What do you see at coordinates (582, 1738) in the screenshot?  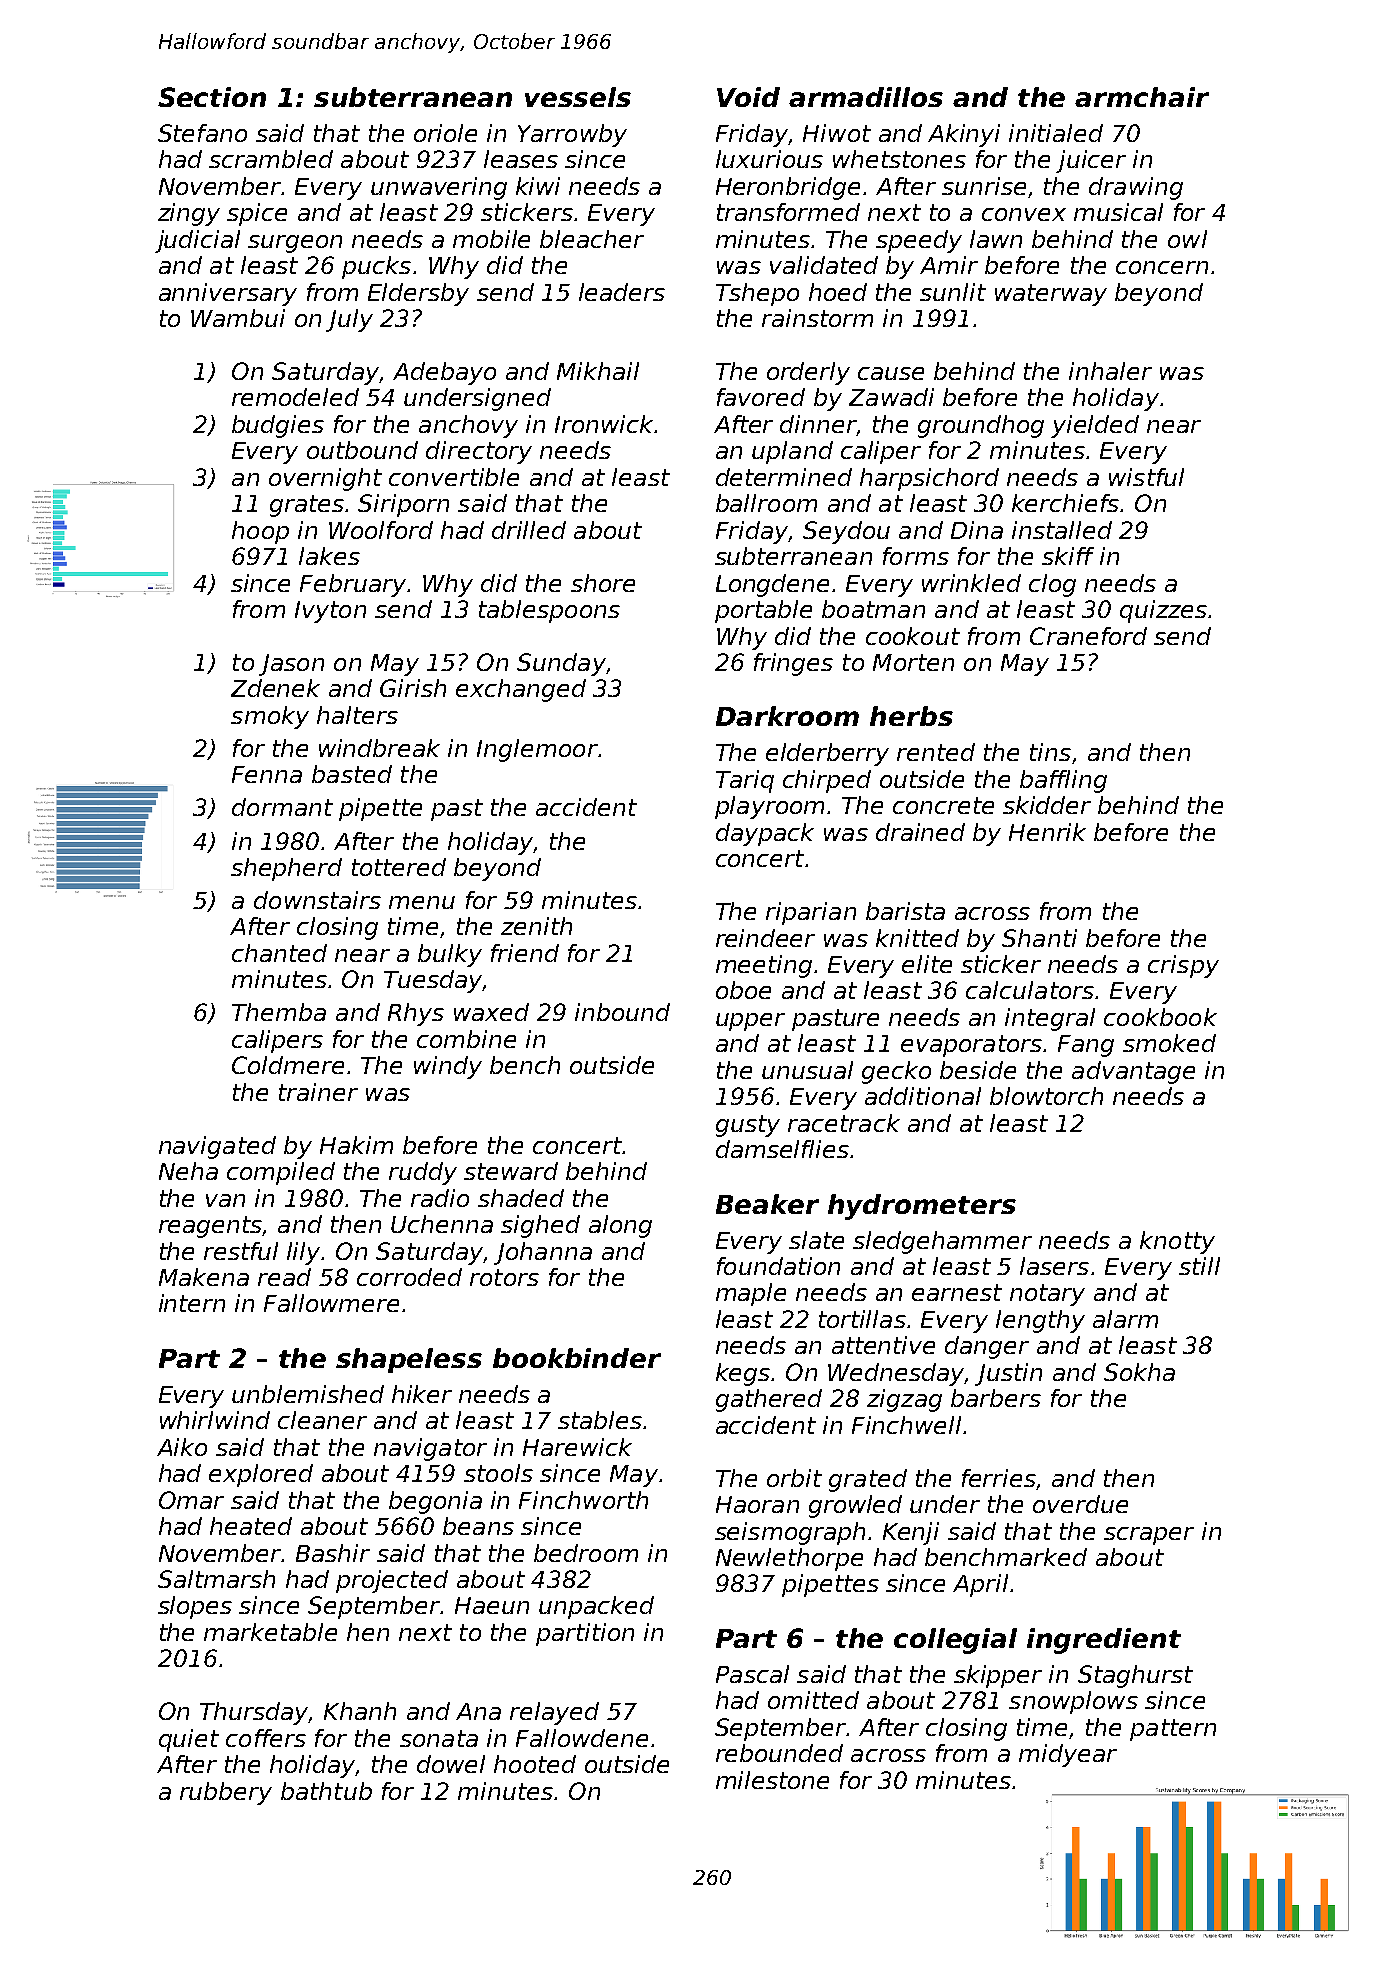 I see `Fallowdene` at bounding box center [582, 1738].
